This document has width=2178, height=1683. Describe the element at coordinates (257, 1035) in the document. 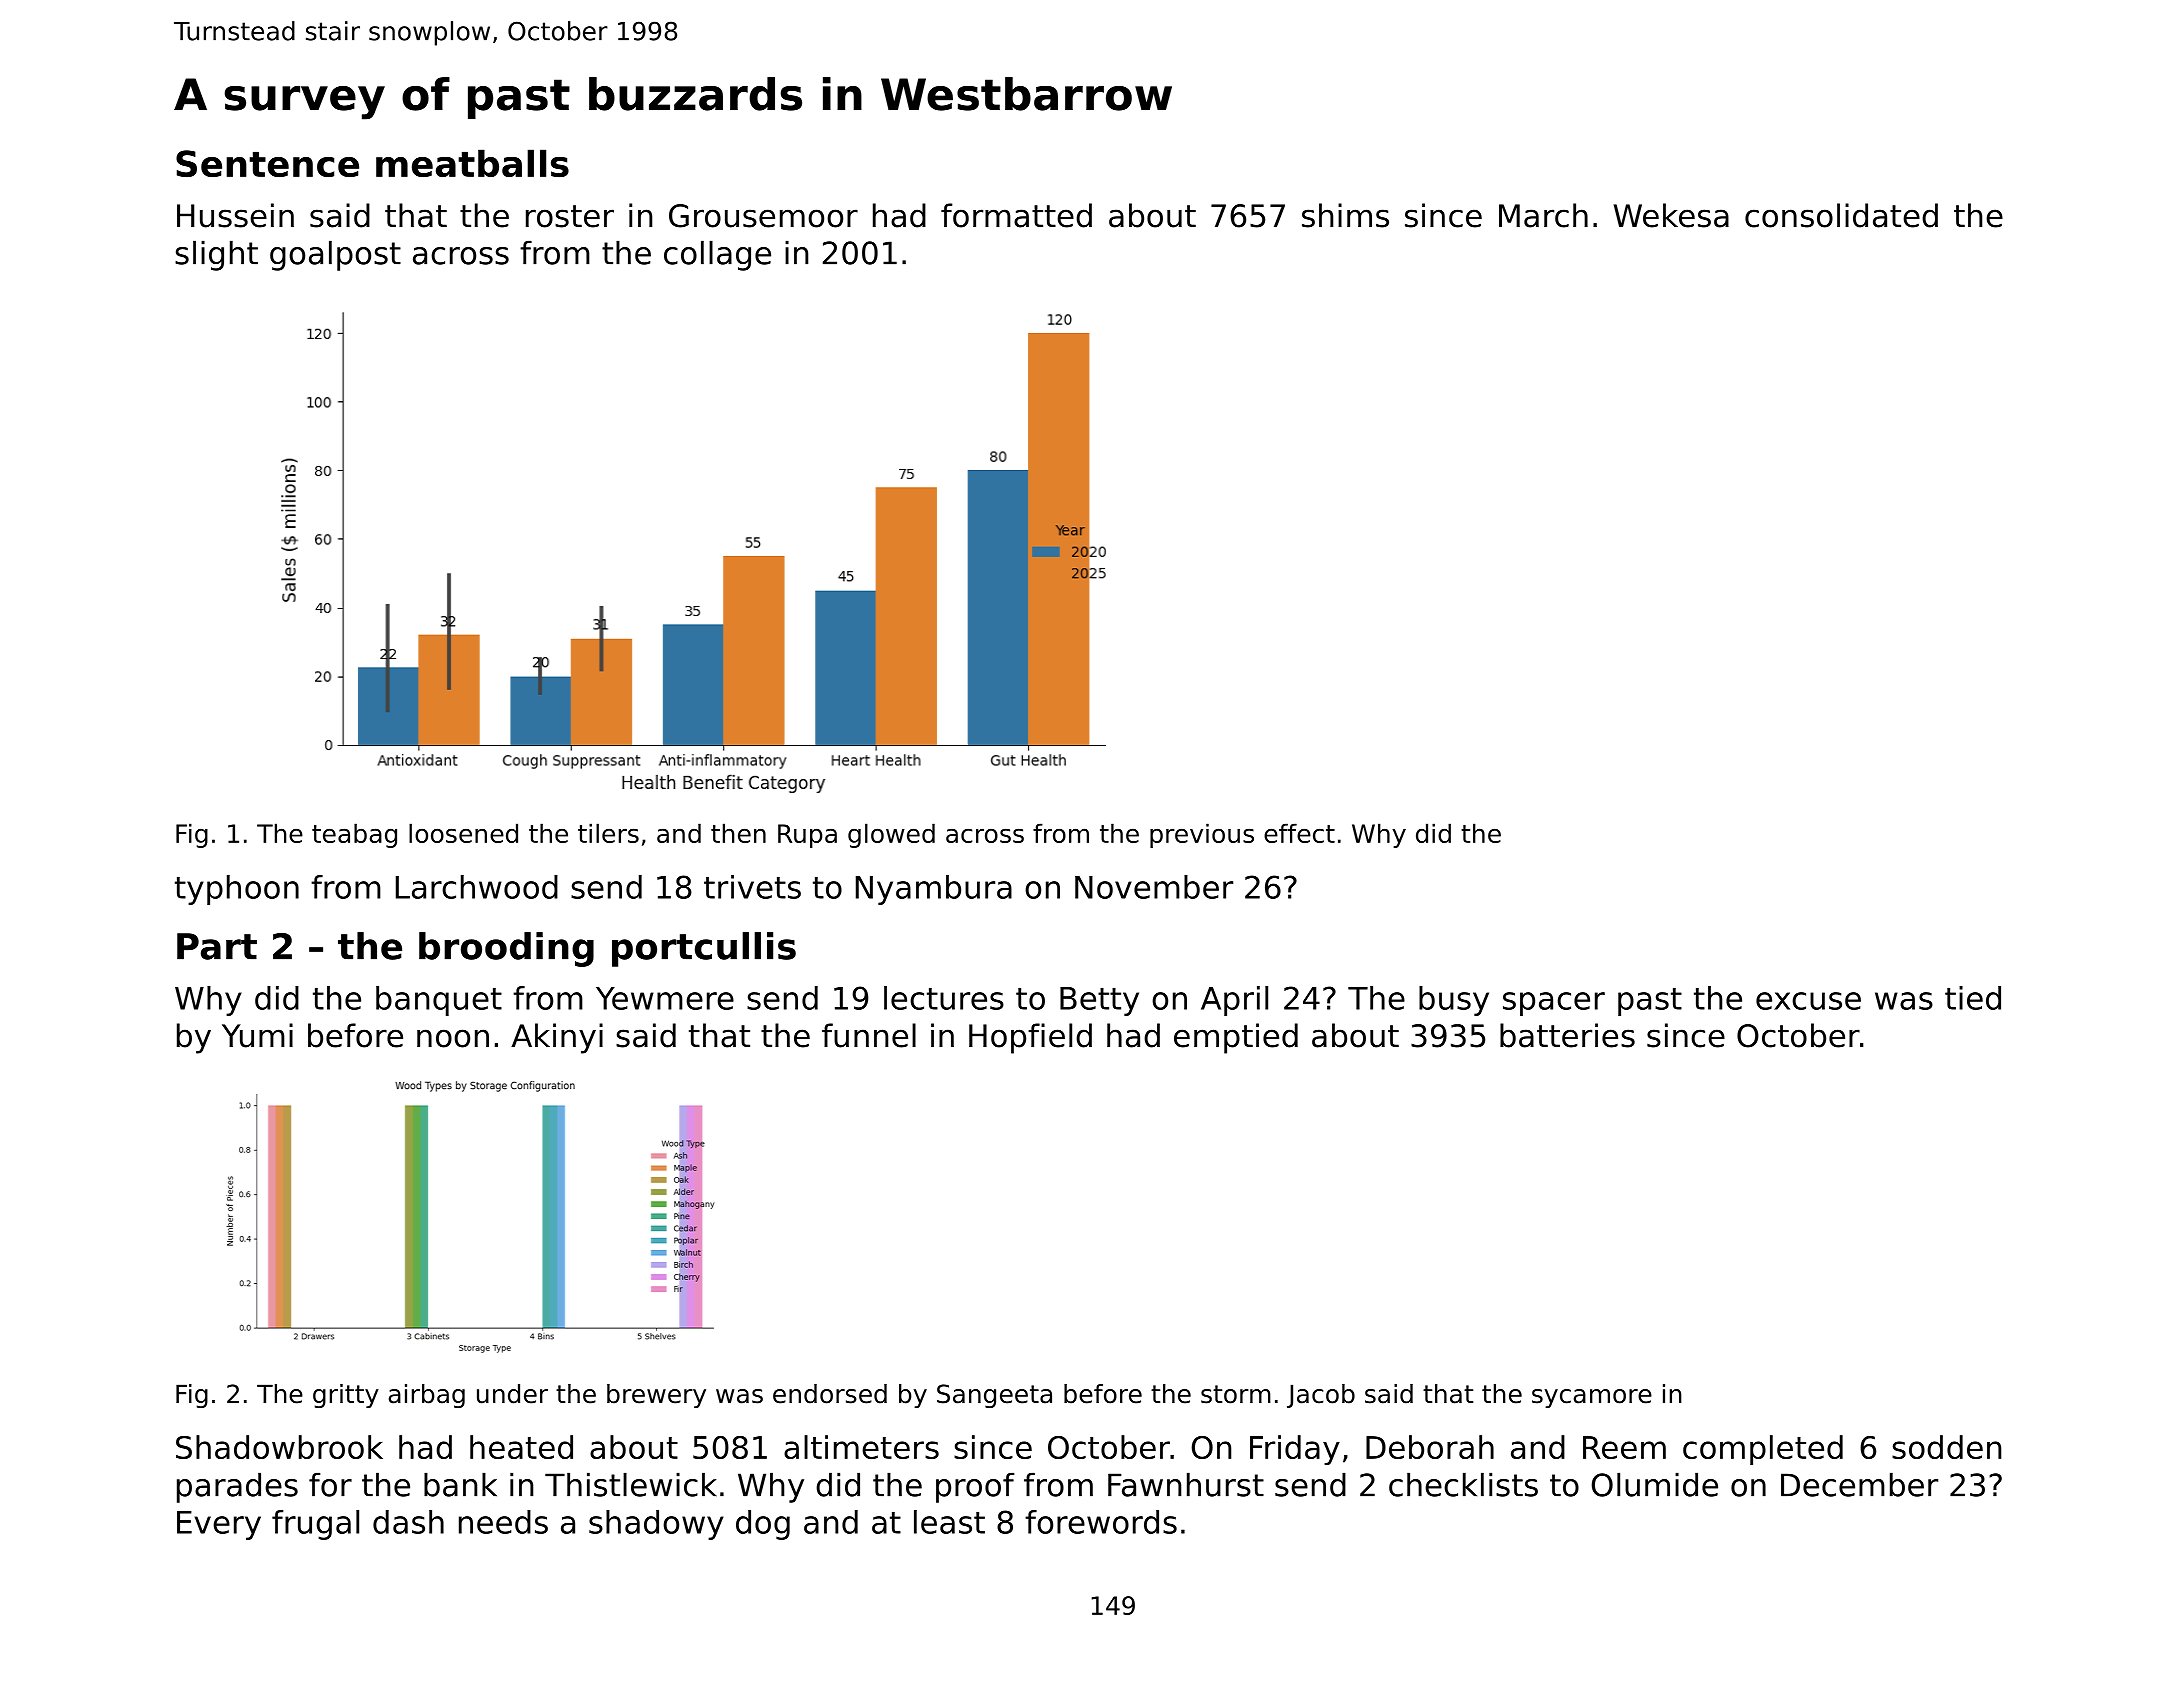

I see `Yumi` at that location.
